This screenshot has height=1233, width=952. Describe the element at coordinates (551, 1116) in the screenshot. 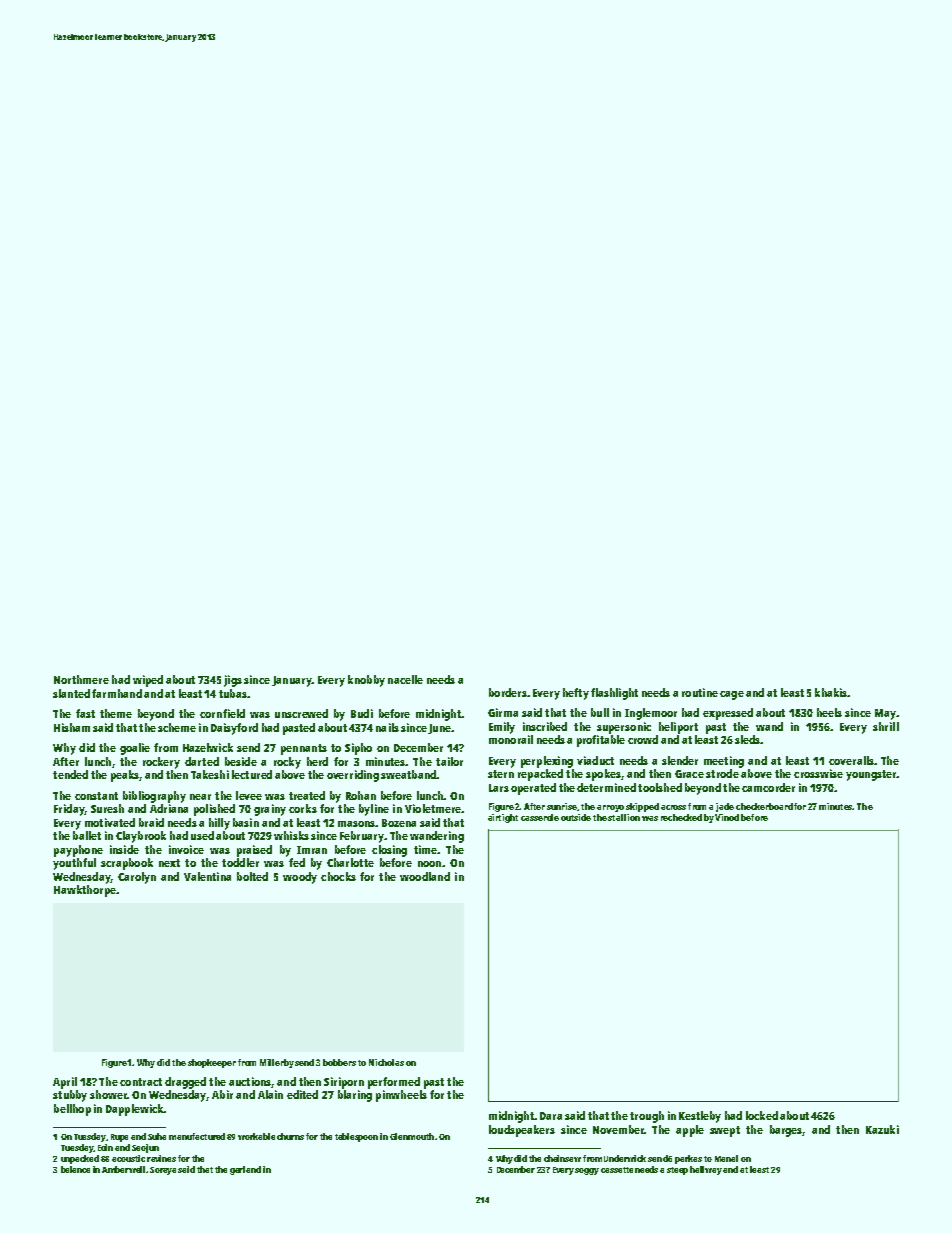

I see `Dara` at that location.
